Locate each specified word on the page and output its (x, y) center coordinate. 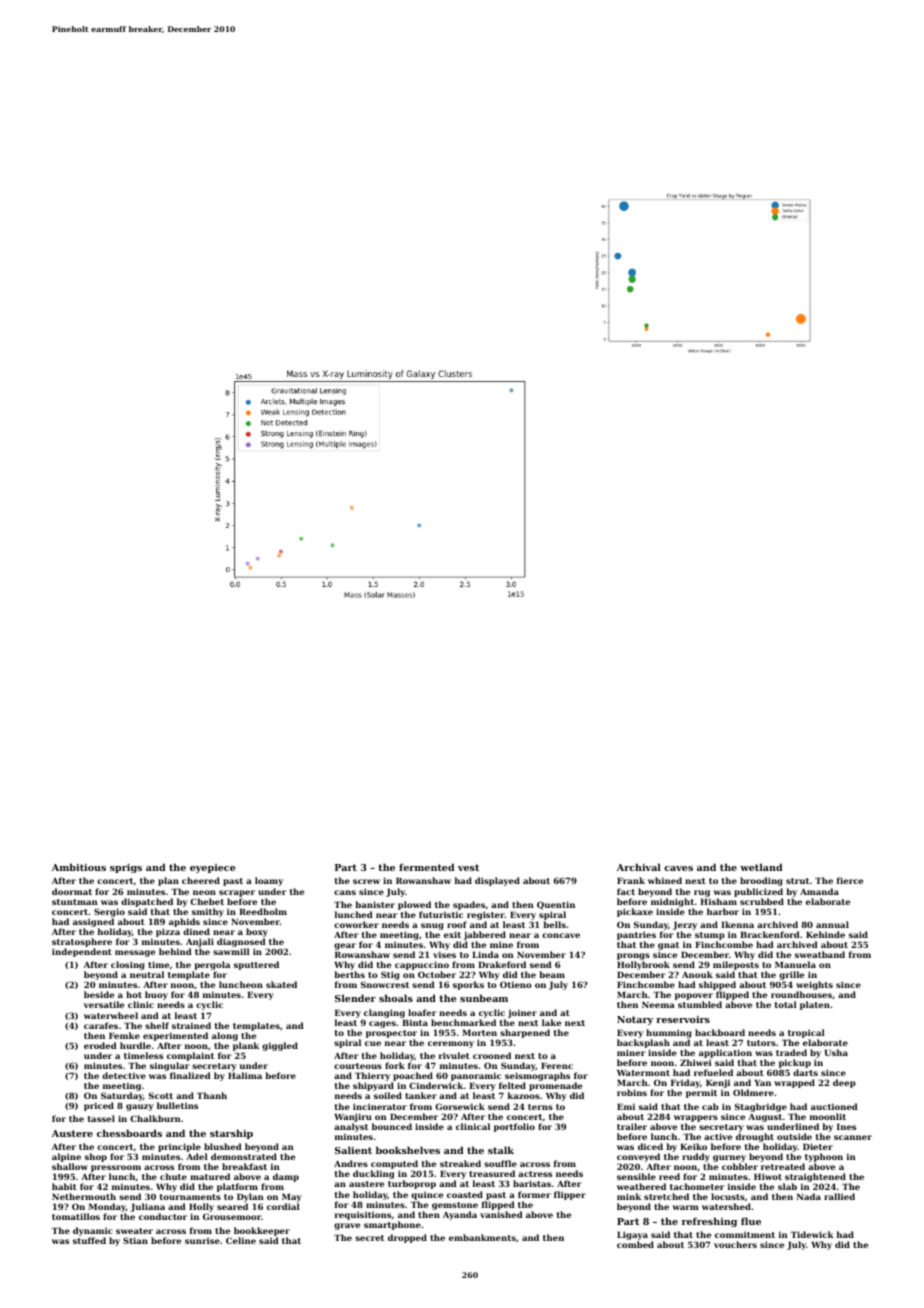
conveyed (638, 1157)
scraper (237, 893)
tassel (101, 1118)
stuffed (89, 1240)
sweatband (820, 954)
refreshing (709, 1222)
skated (281, 984)
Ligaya (632, 1235)
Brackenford (770, 934)
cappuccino (422, 965)
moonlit (828, 1116)
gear (345, 946)
